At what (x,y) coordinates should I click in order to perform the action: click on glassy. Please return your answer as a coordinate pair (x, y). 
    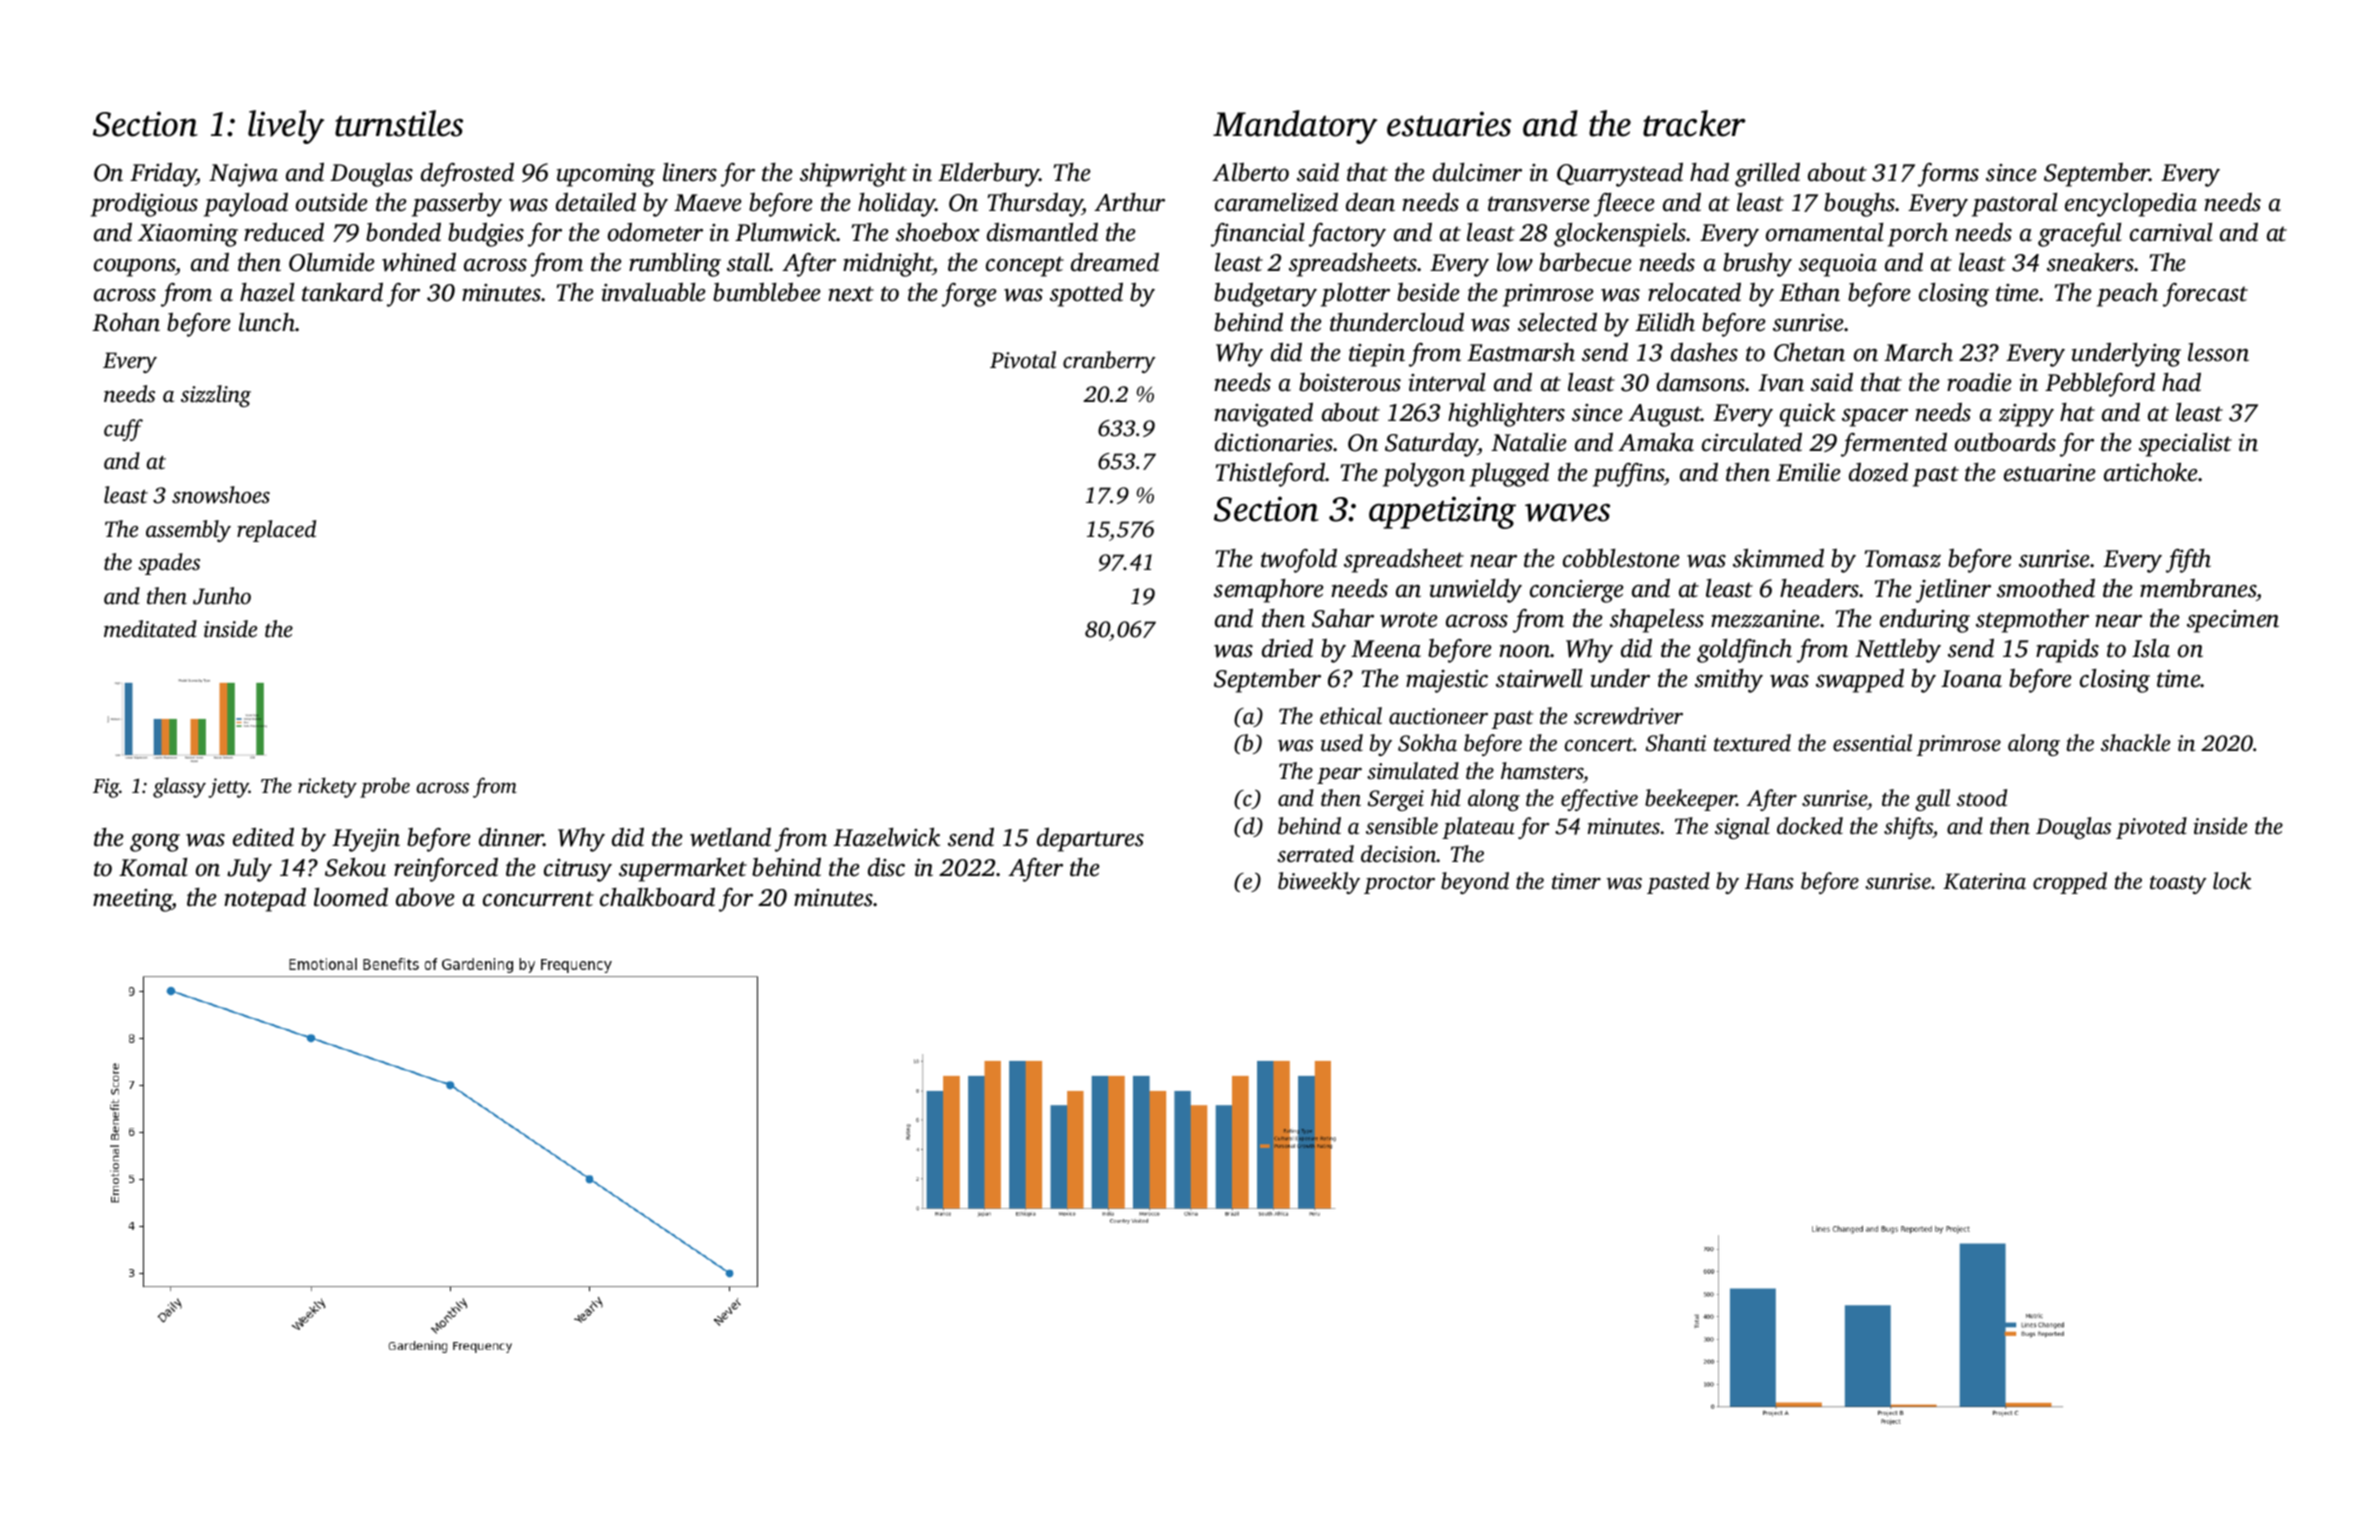
    Looking at the image, I should click on (179, 787).
